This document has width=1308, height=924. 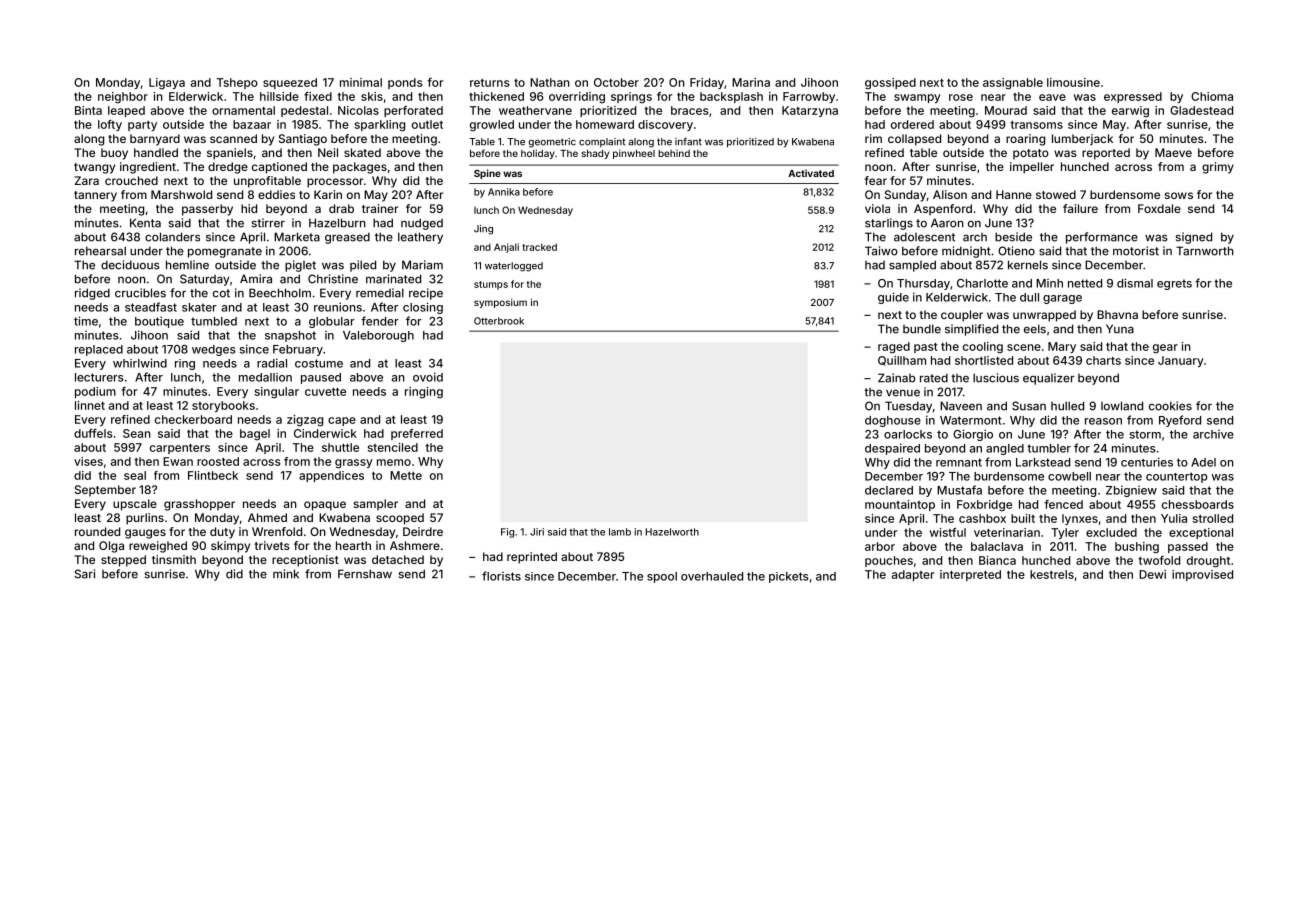 I want to click on Maeve, so click(x=1173, y=152).
